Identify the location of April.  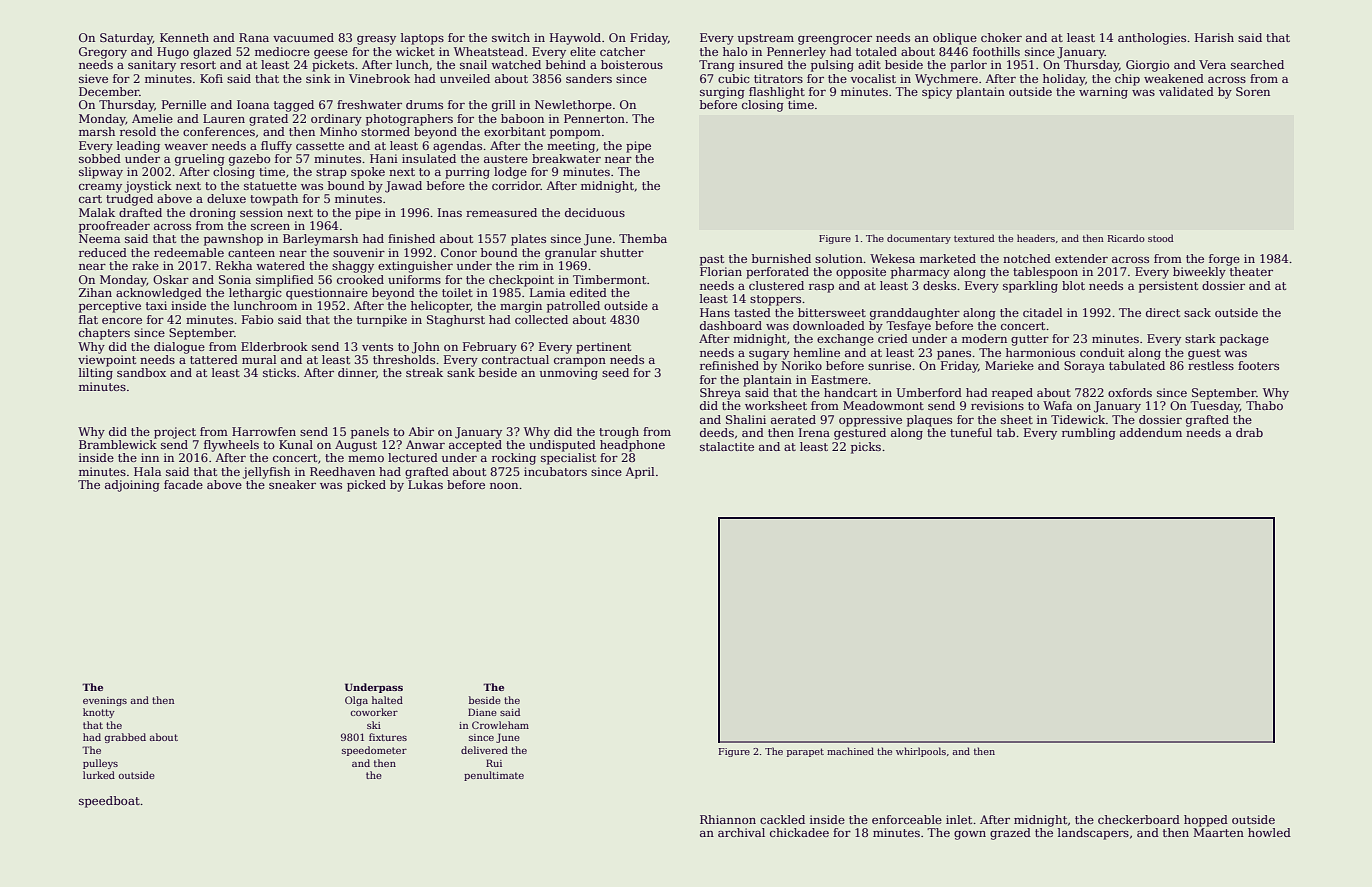
(640, 473).
